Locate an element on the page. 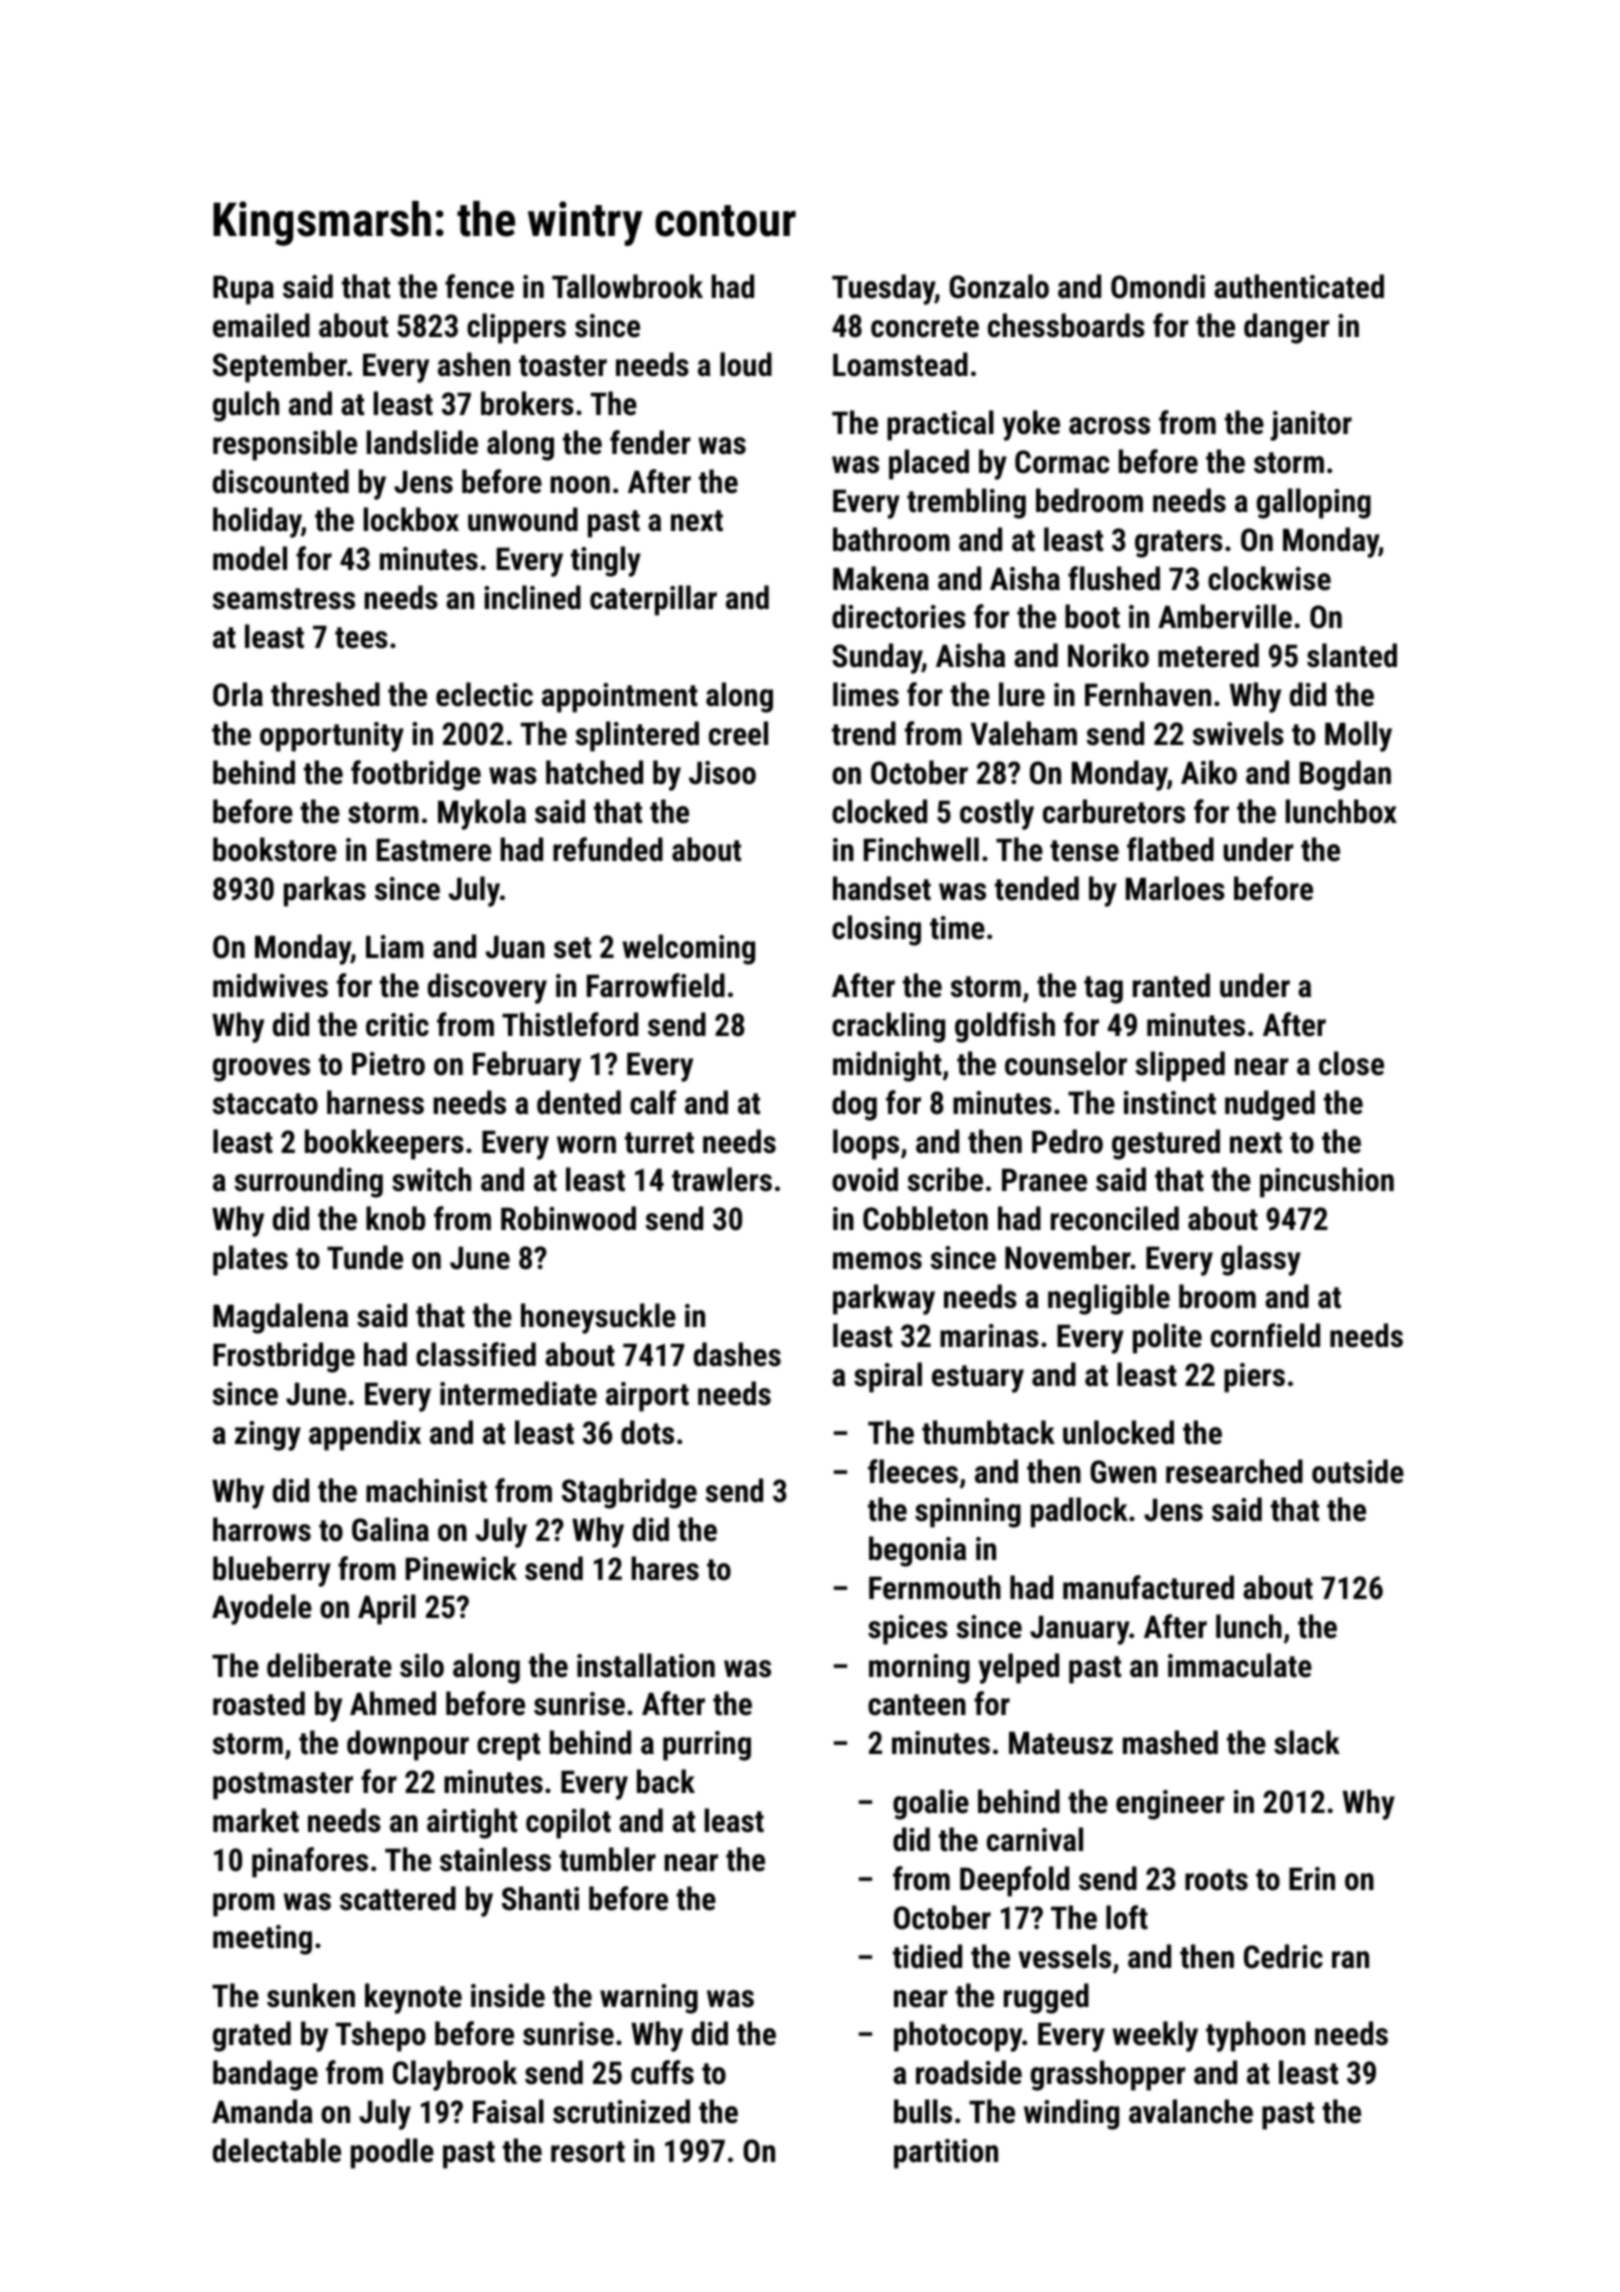  Omondi is located at coordinates (1158, 286).
